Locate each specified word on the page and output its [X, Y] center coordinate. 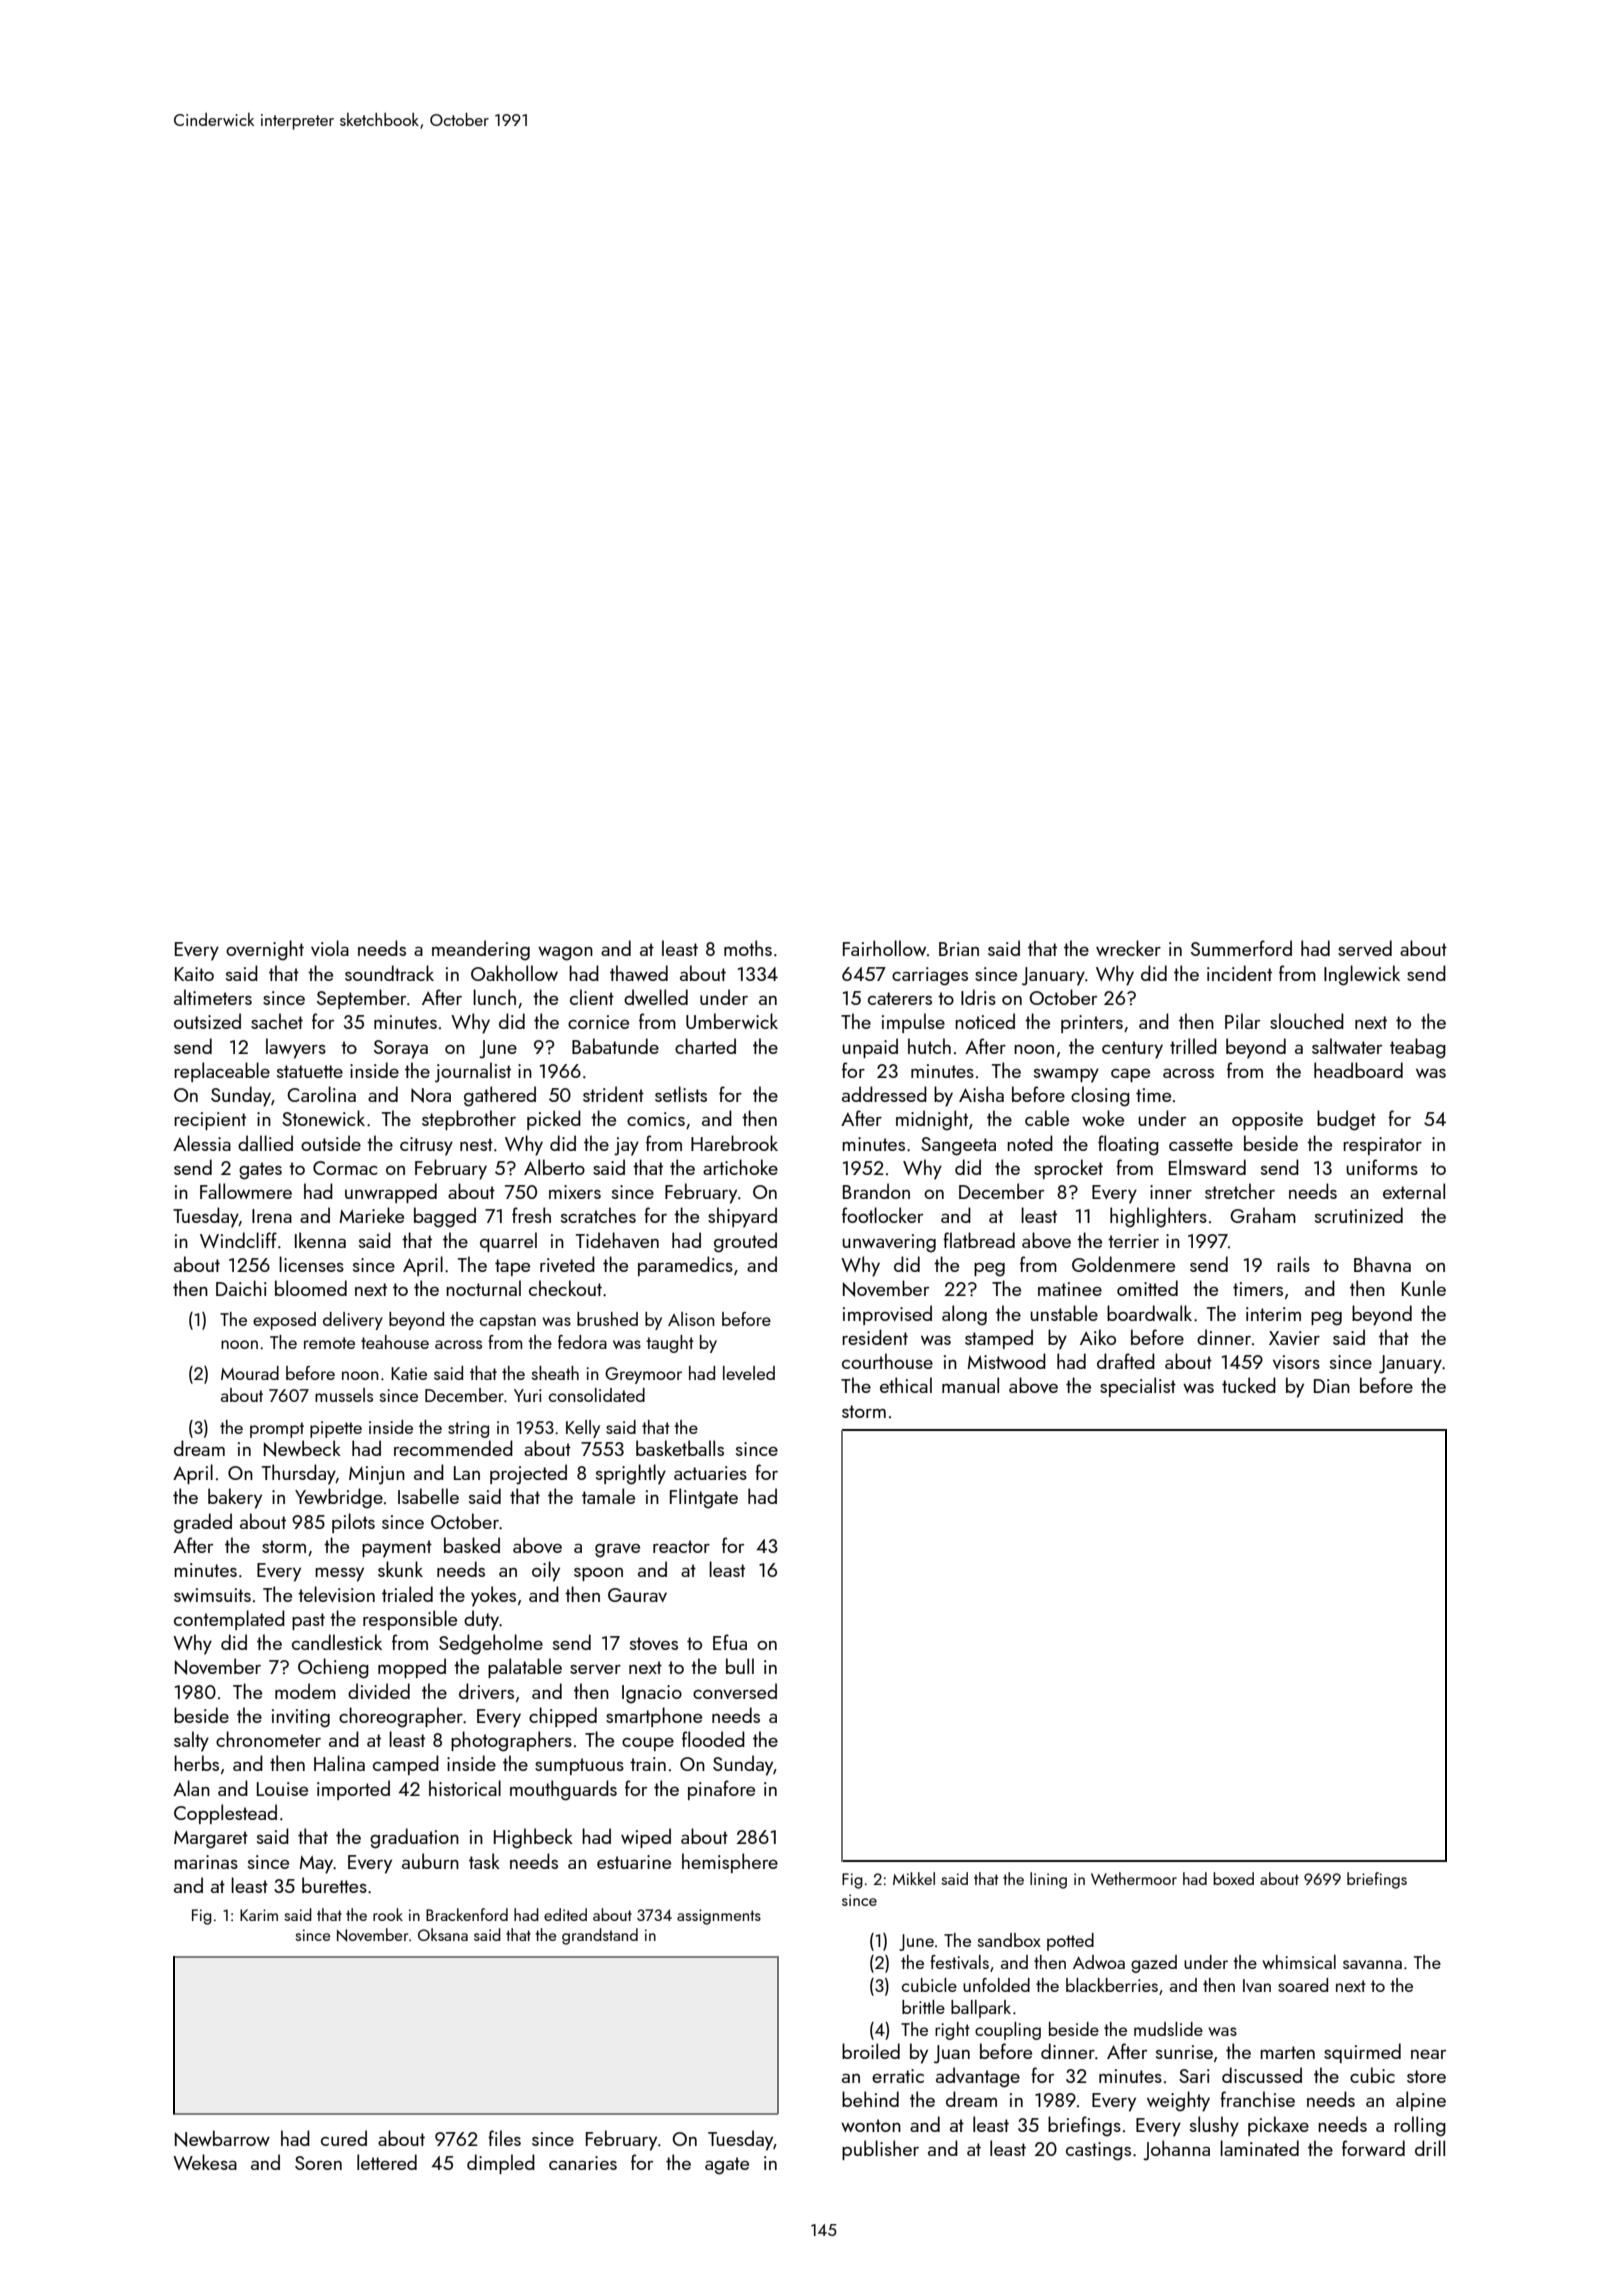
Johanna [1176, 2150]
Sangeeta [958, 1146]
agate [727, 2166]
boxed [1233, 1878]
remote [329, 1343]
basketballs [680, 1448]
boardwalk [1149, 1313]
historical [465, 1788]
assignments [719, 1917]
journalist [473, 1072]
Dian [1332, 1386]
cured [344, 2138]
